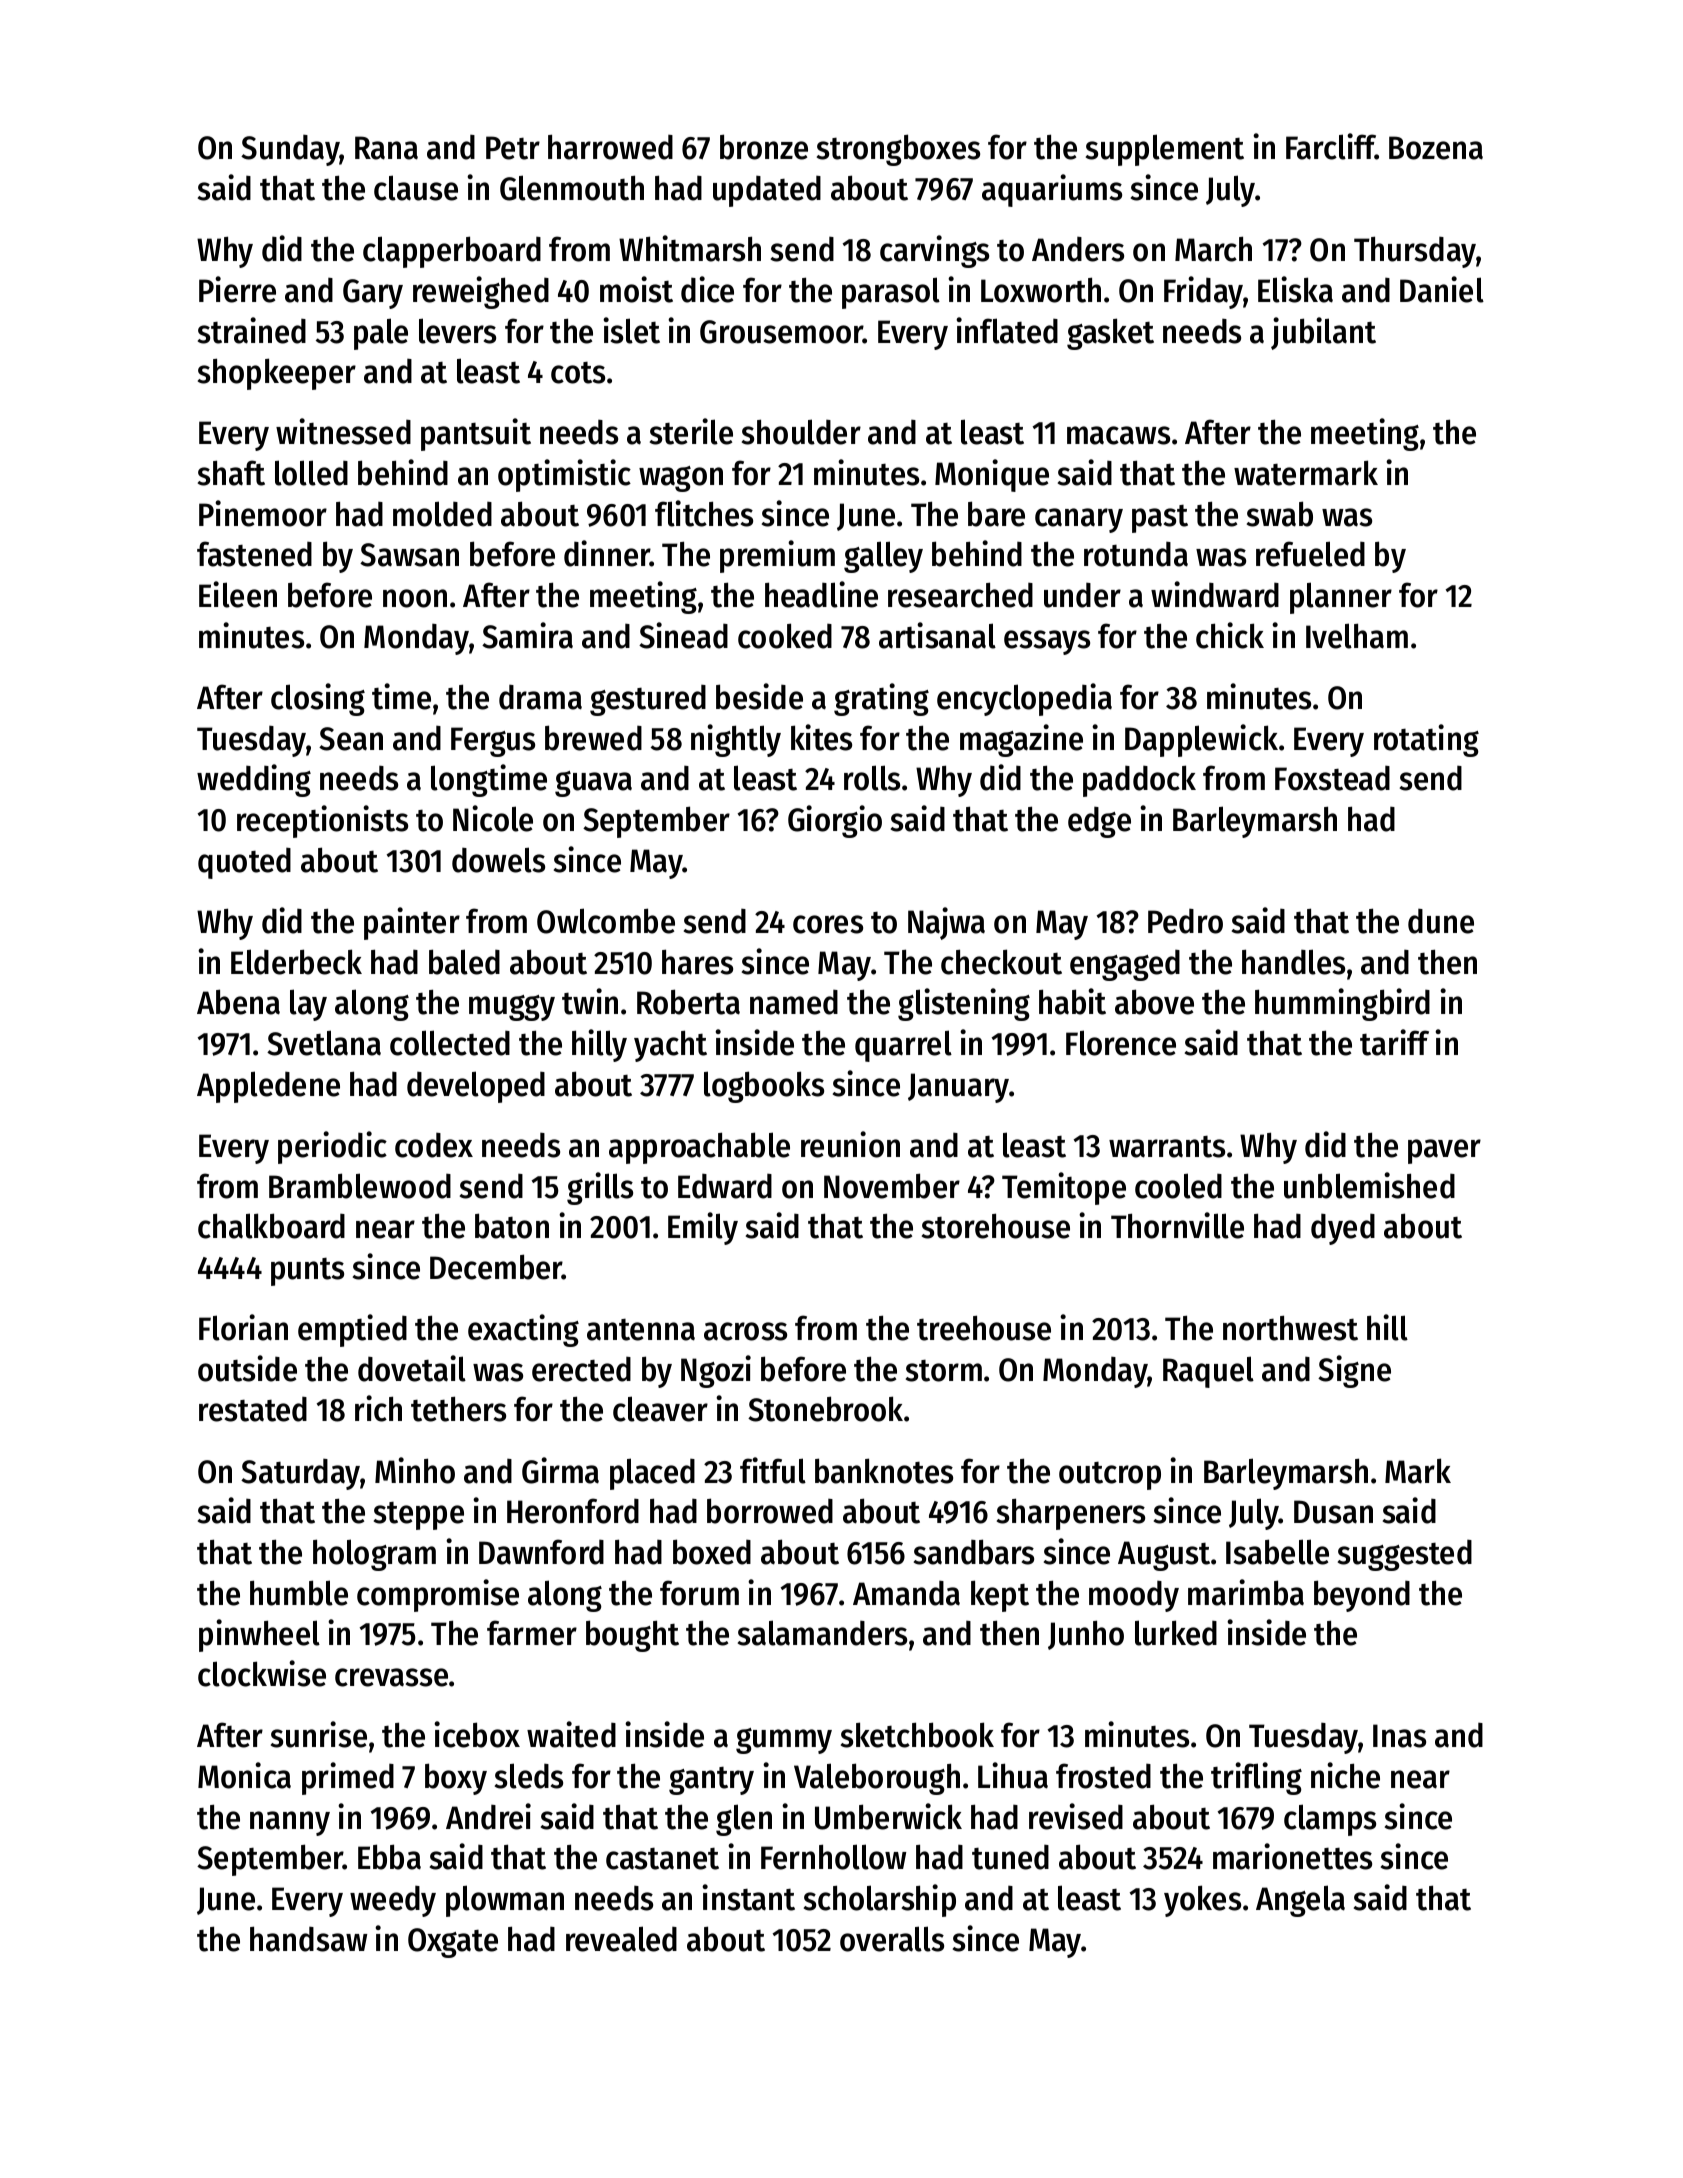 This image has height=2178, width=1683. What do you see at coordinates (736, 740) in the image?
I see `nightly` at bounding box center [736, 740].
